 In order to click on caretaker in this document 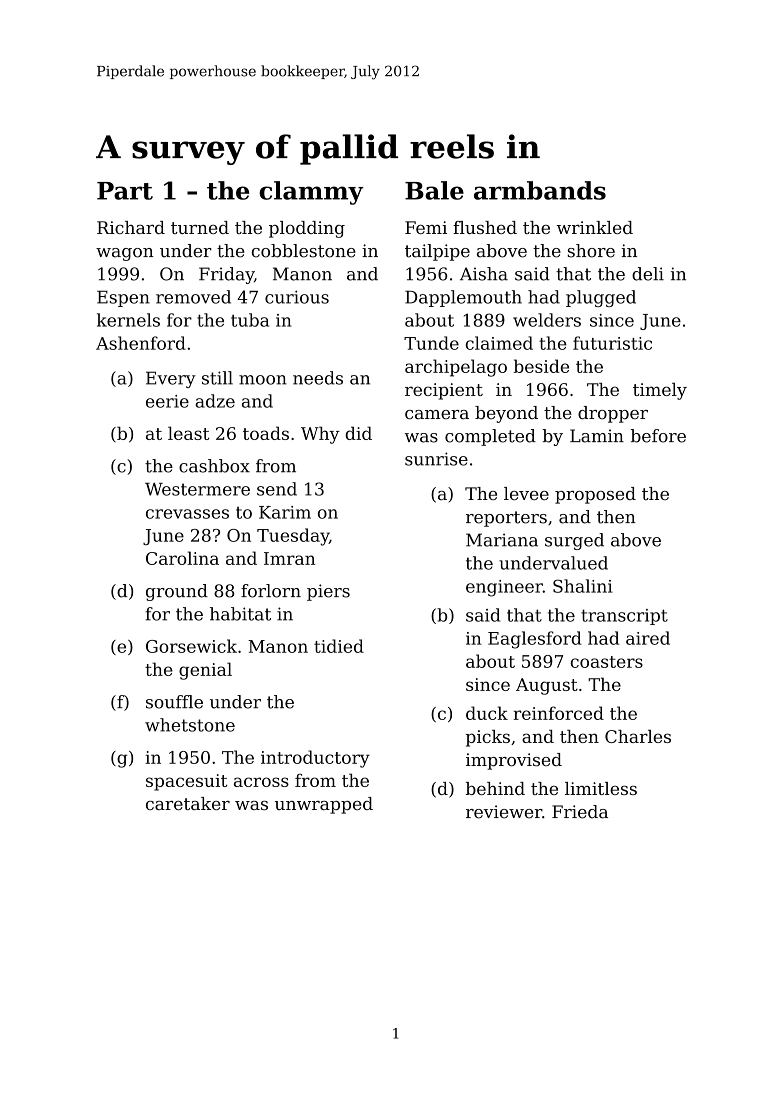, I will do `click(188, 803)`.
